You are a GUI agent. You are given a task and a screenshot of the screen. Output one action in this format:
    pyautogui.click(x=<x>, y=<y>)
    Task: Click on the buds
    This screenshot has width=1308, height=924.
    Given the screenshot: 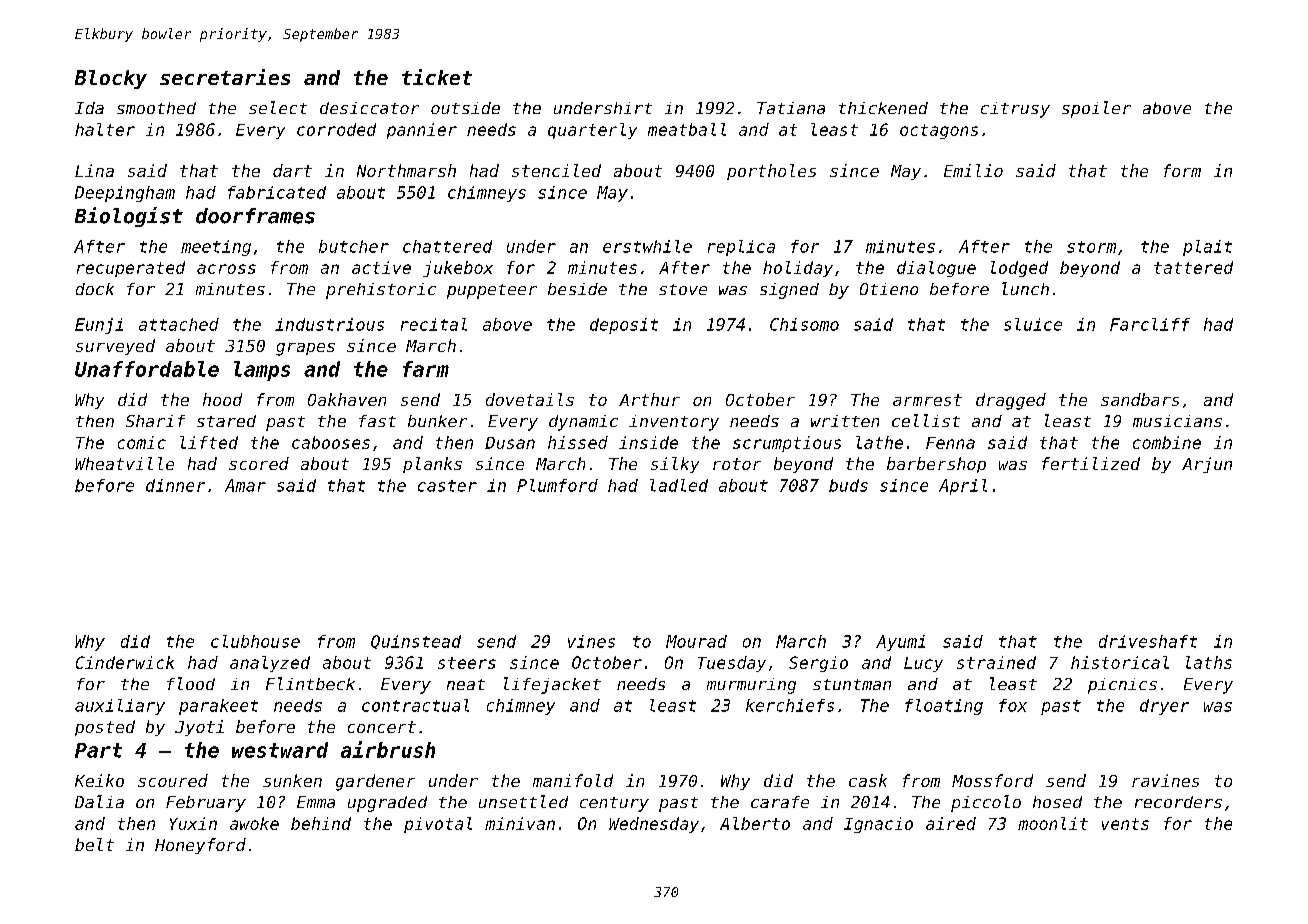 What is the action you would take?
    pyautogui.click(x=848, y=485)
